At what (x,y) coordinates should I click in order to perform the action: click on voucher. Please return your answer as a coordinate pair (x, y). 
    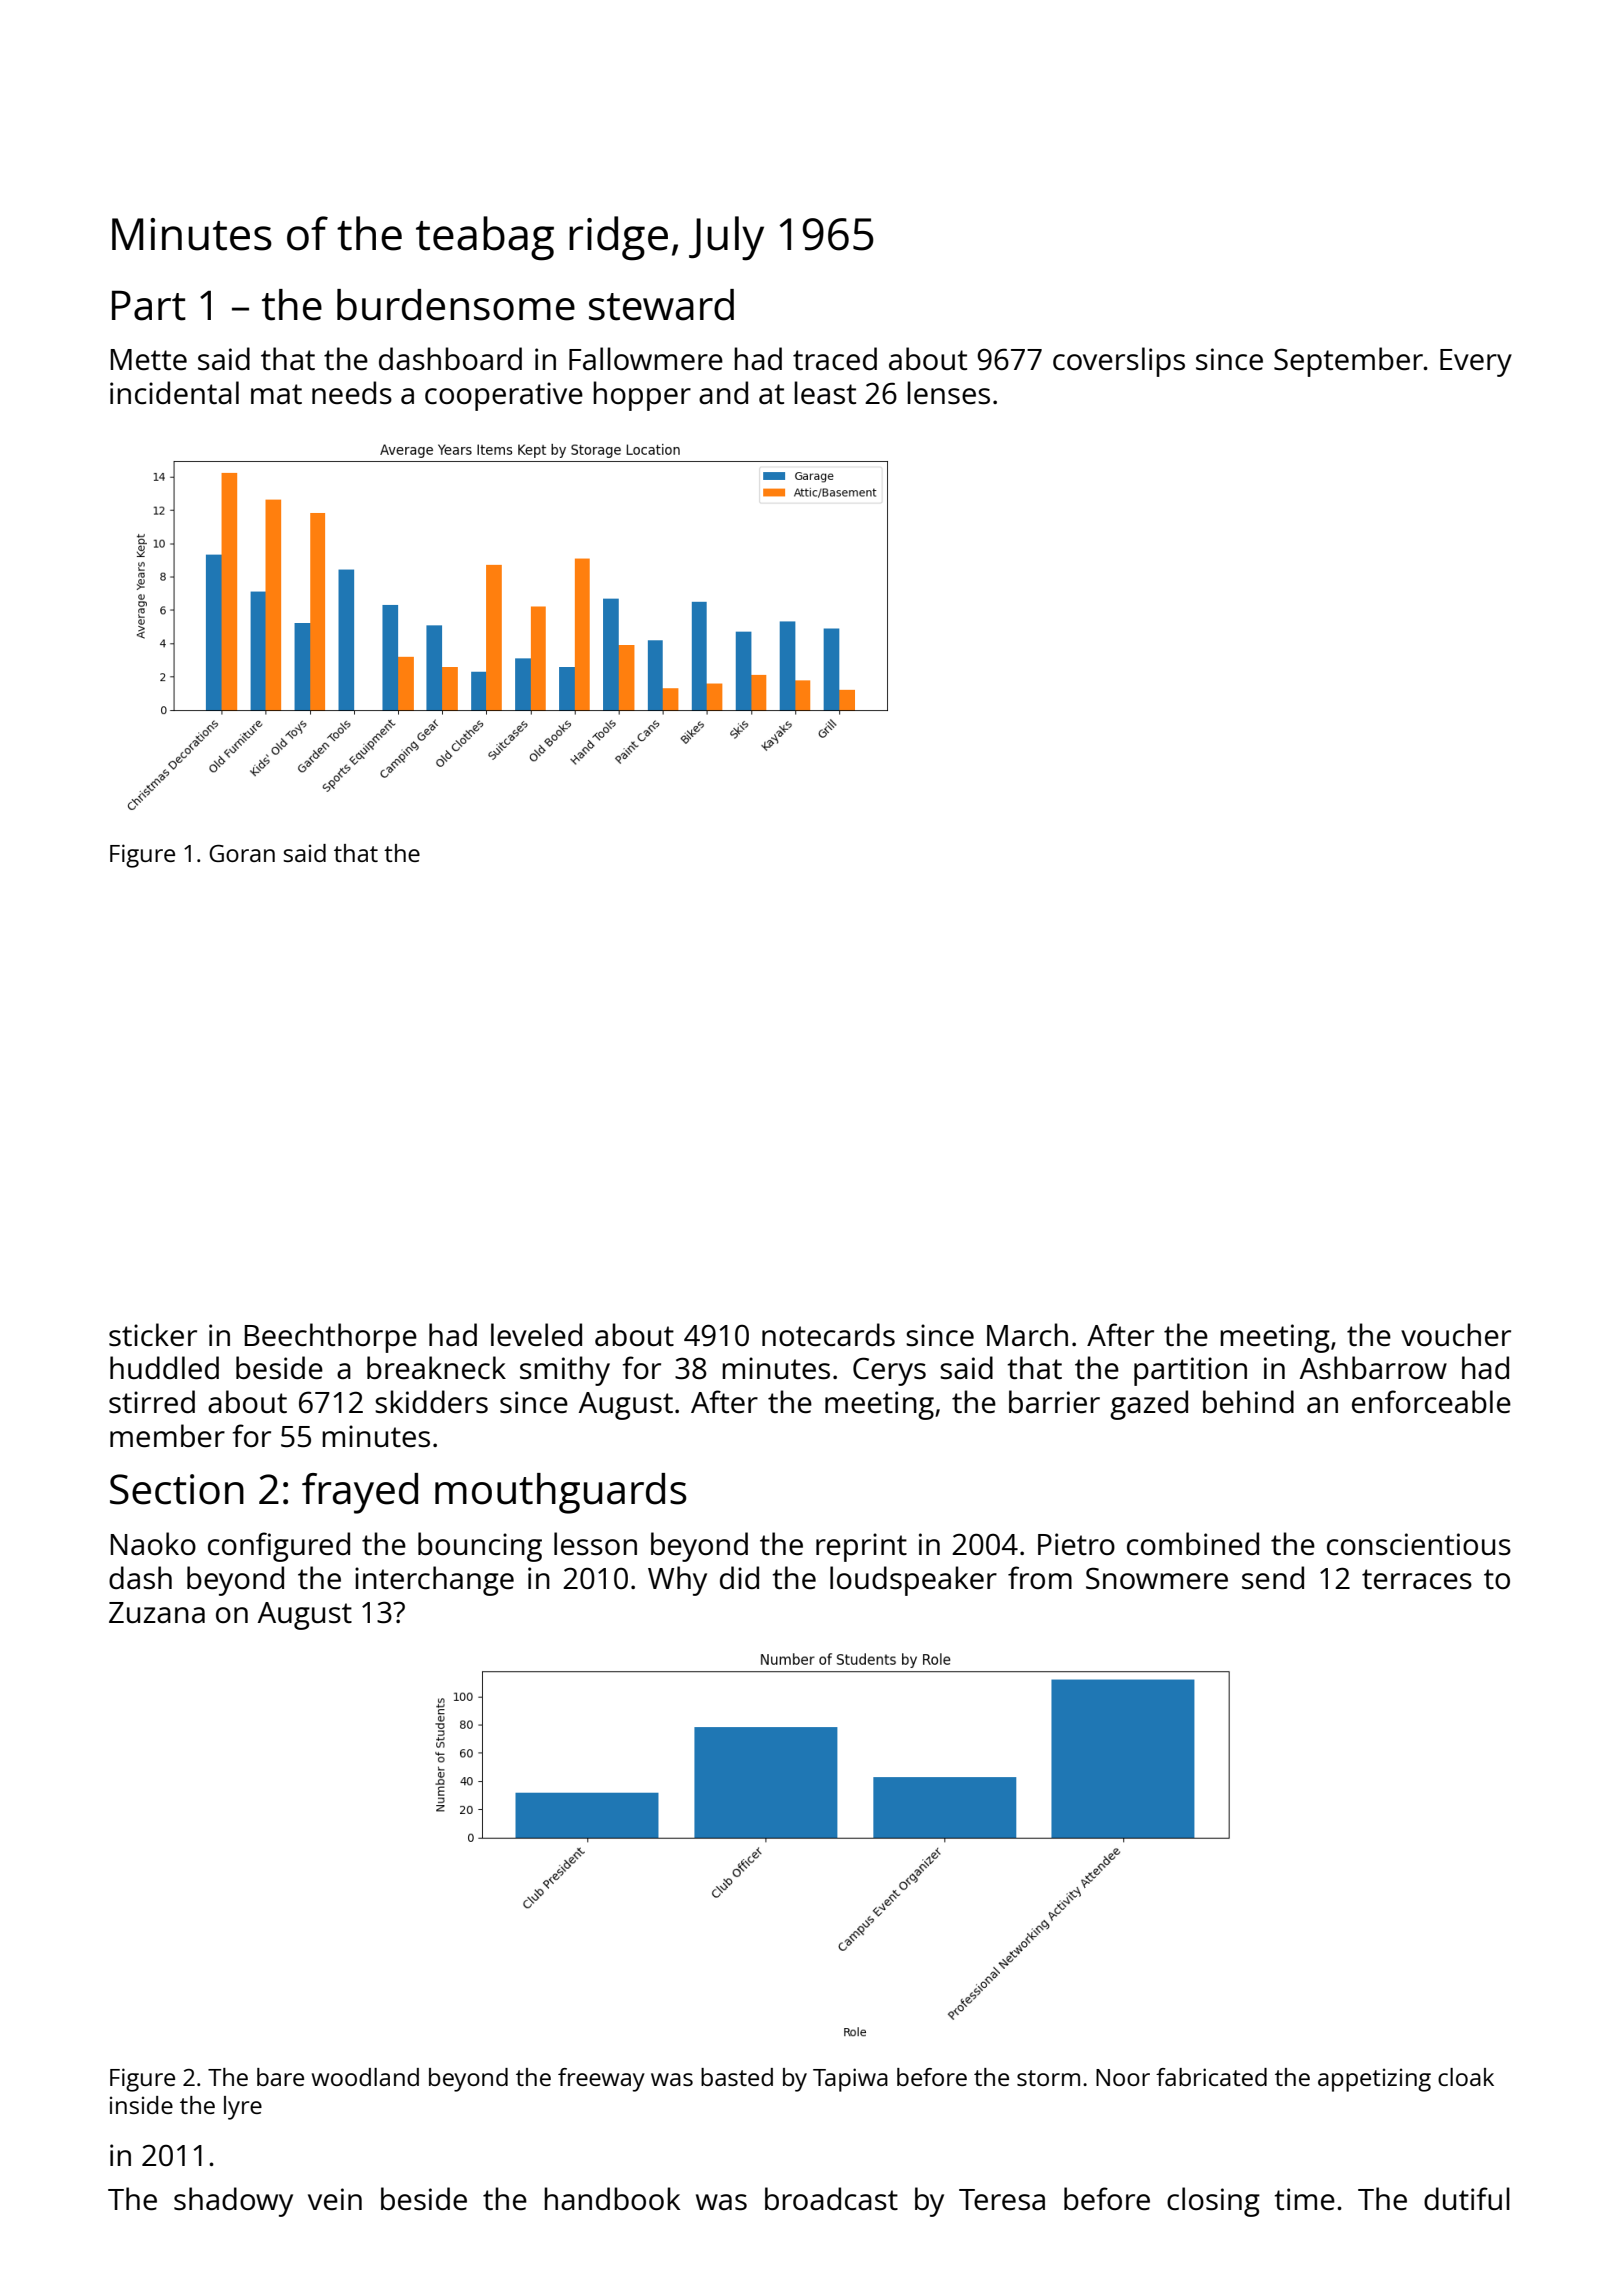
    Looking at the image, I should click on (1456, 1335).
